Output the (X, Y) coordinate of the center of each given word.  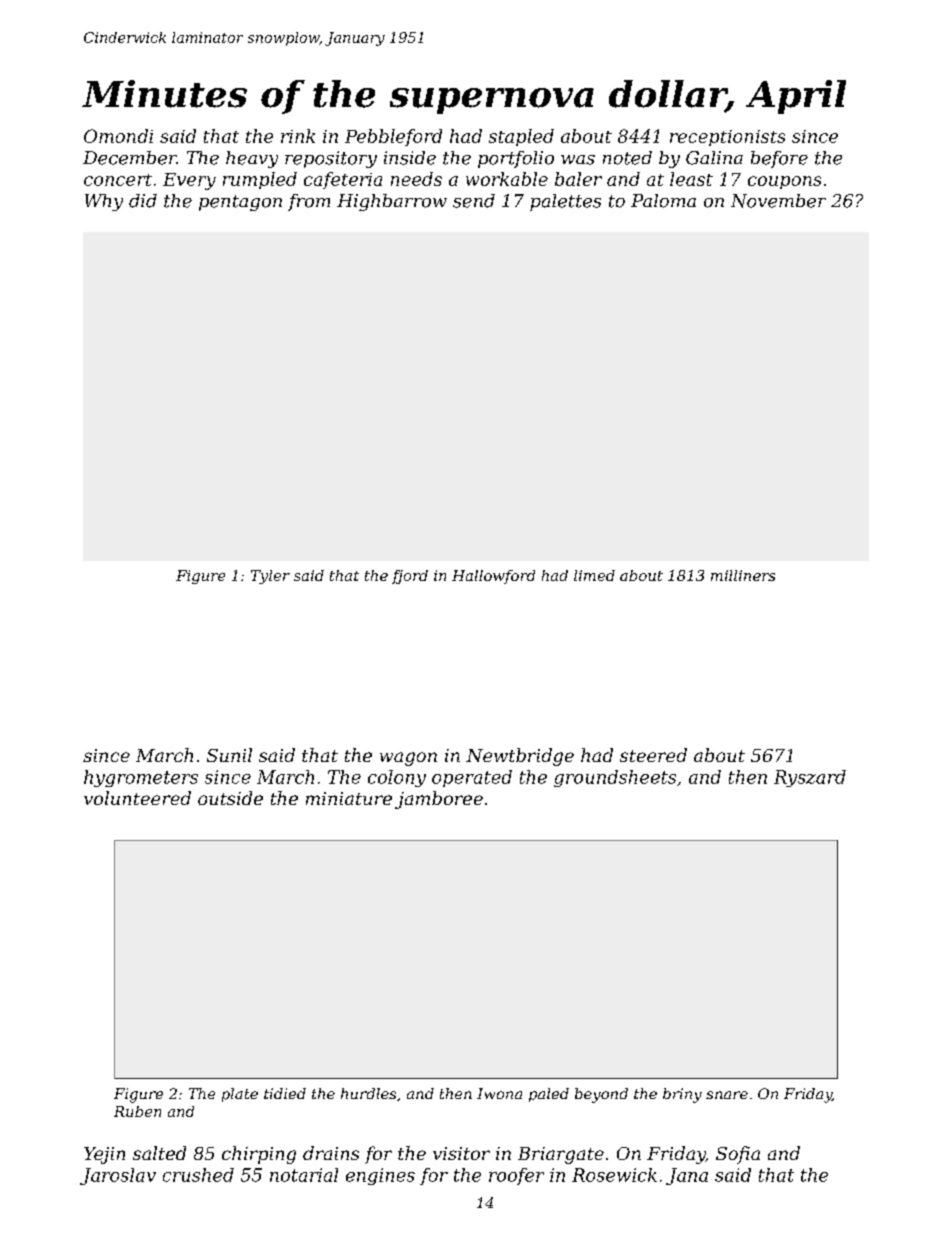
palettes (565, 202)
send (474, 201)
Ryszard (810, 778)
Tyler (270, 577)
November (778, 201)
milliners (743, 575)
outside (230, 798)
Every (189, 181)
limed (594, 575)
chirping (259, 1155)
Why (104, 202)
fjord (410, 577)
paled (549, 1095)
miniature (349, 798)
